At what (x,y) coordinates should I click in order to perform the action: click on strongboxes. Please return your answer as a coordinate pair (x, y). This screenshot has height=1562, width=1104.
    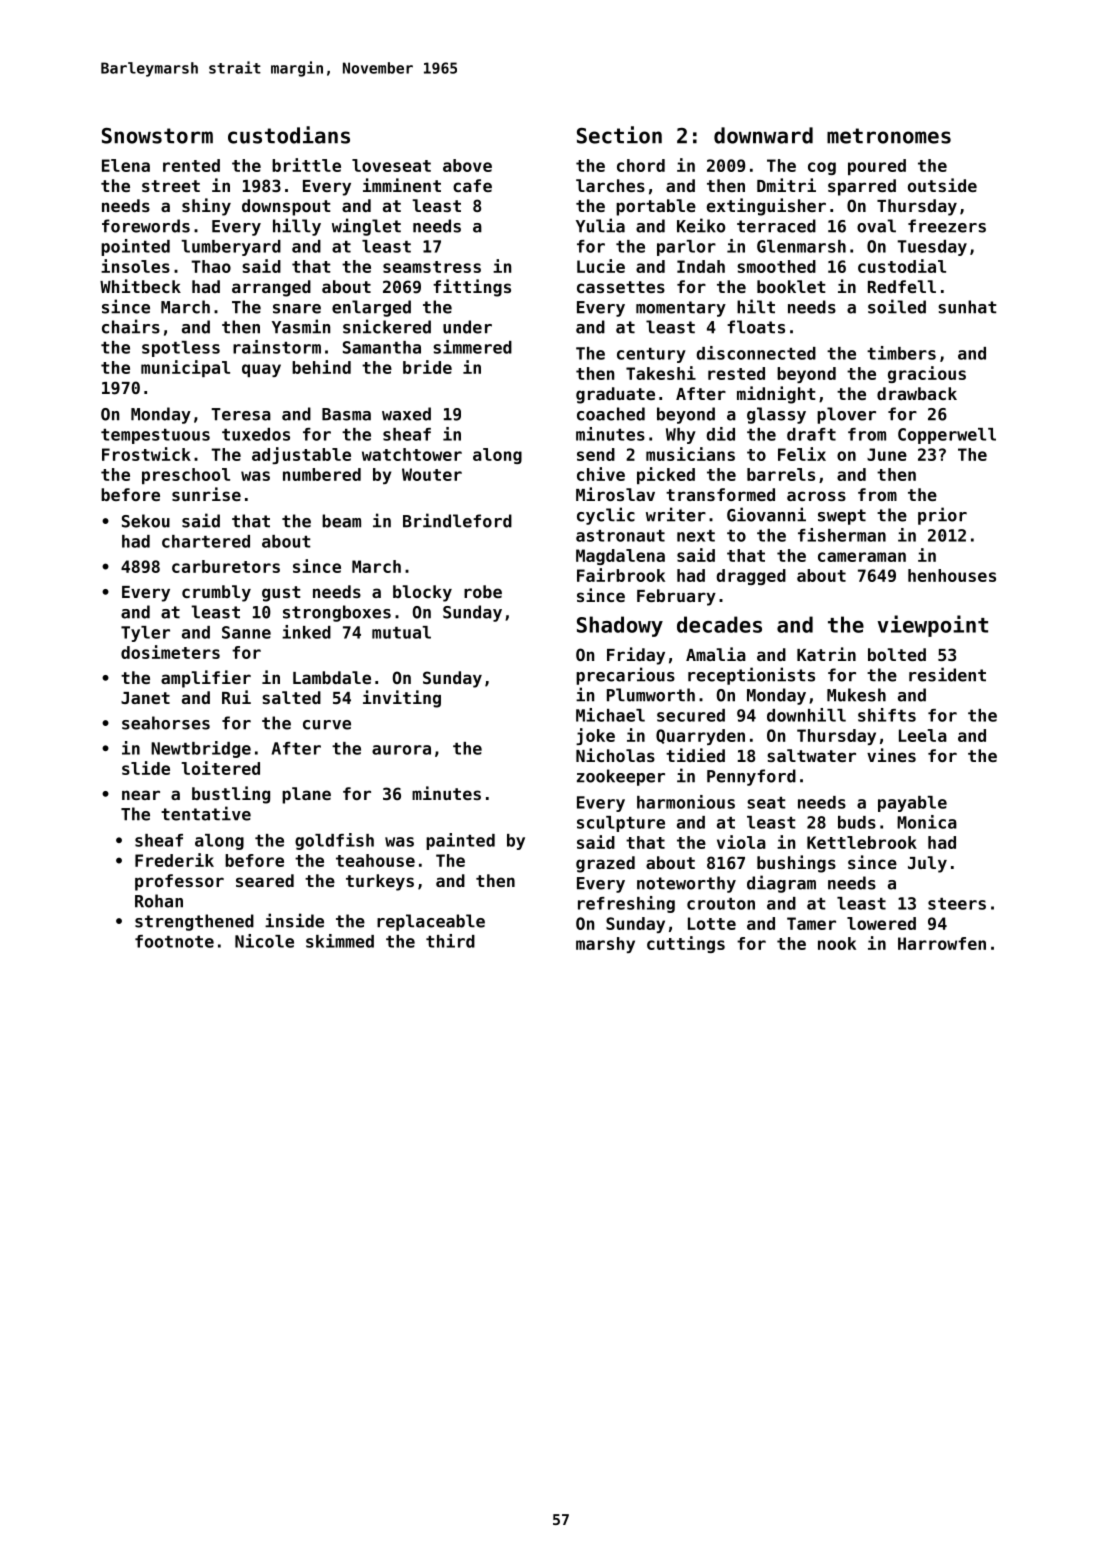
    Looking at the image, I should click on (337, 613).
